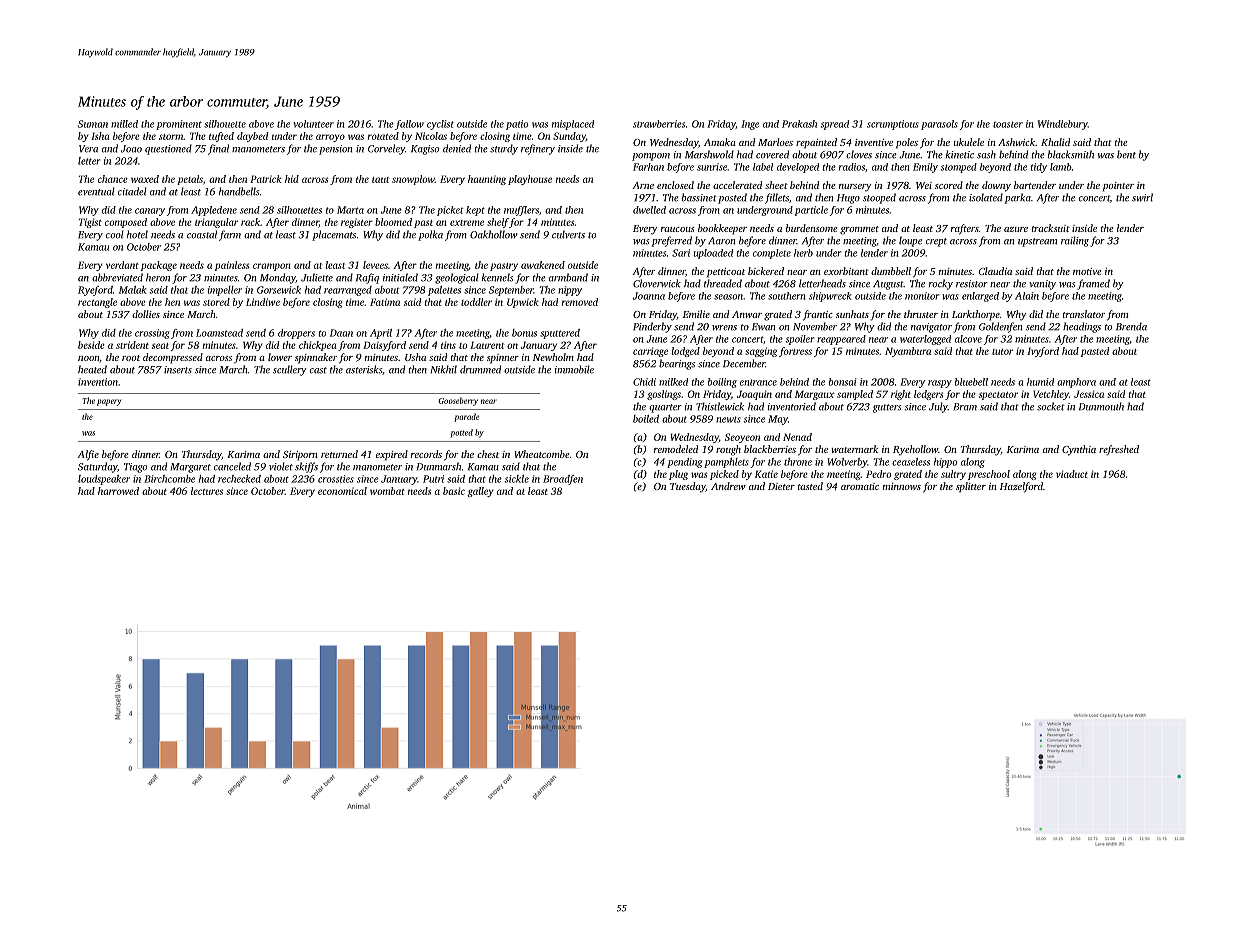 The height and width of the screenshot is (952, 1233). Describe the element at coordinates (835, 125) in the screenshot. I see `spread` at that location.
